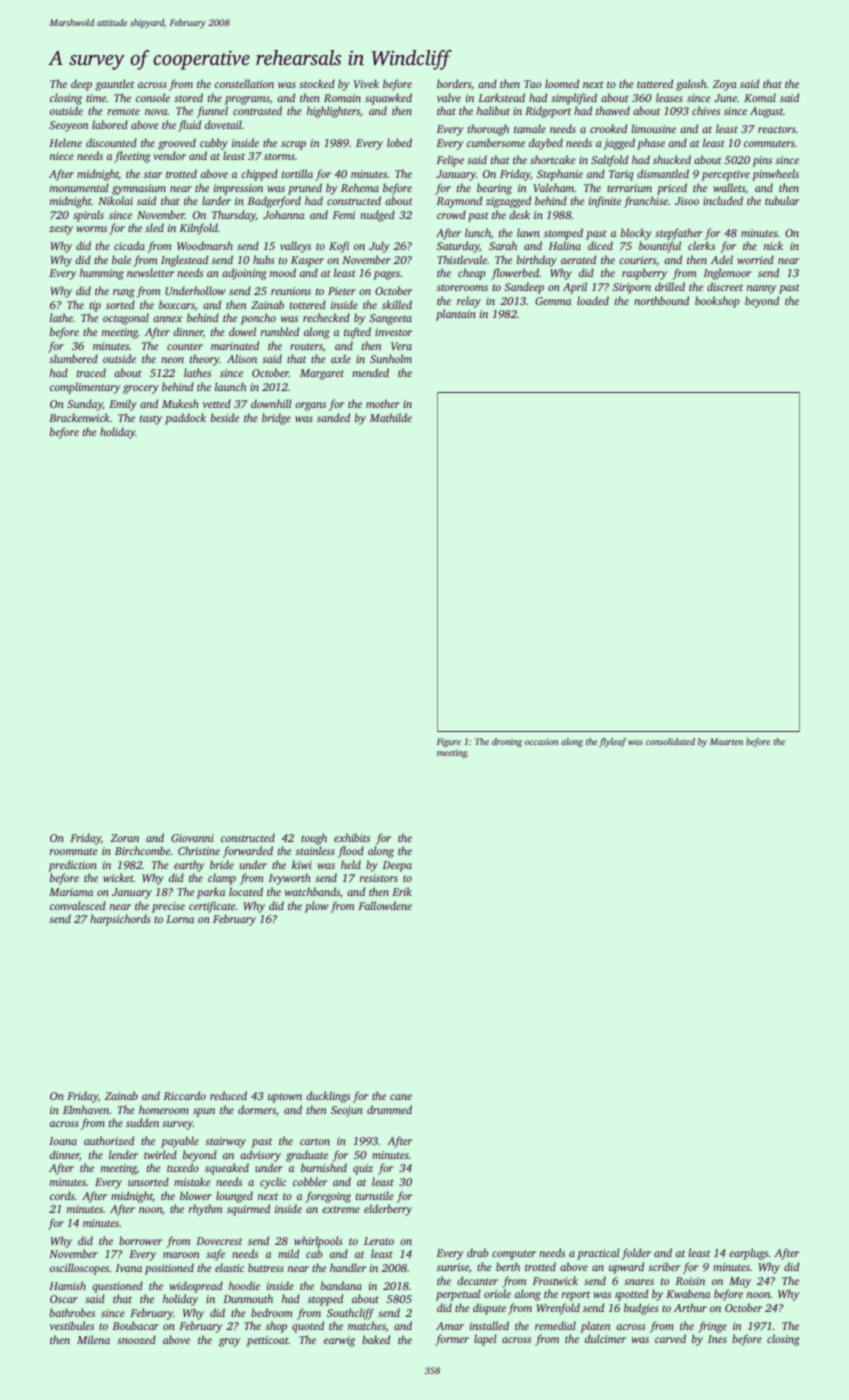  I want to click on tasty, so click(151, 420).
